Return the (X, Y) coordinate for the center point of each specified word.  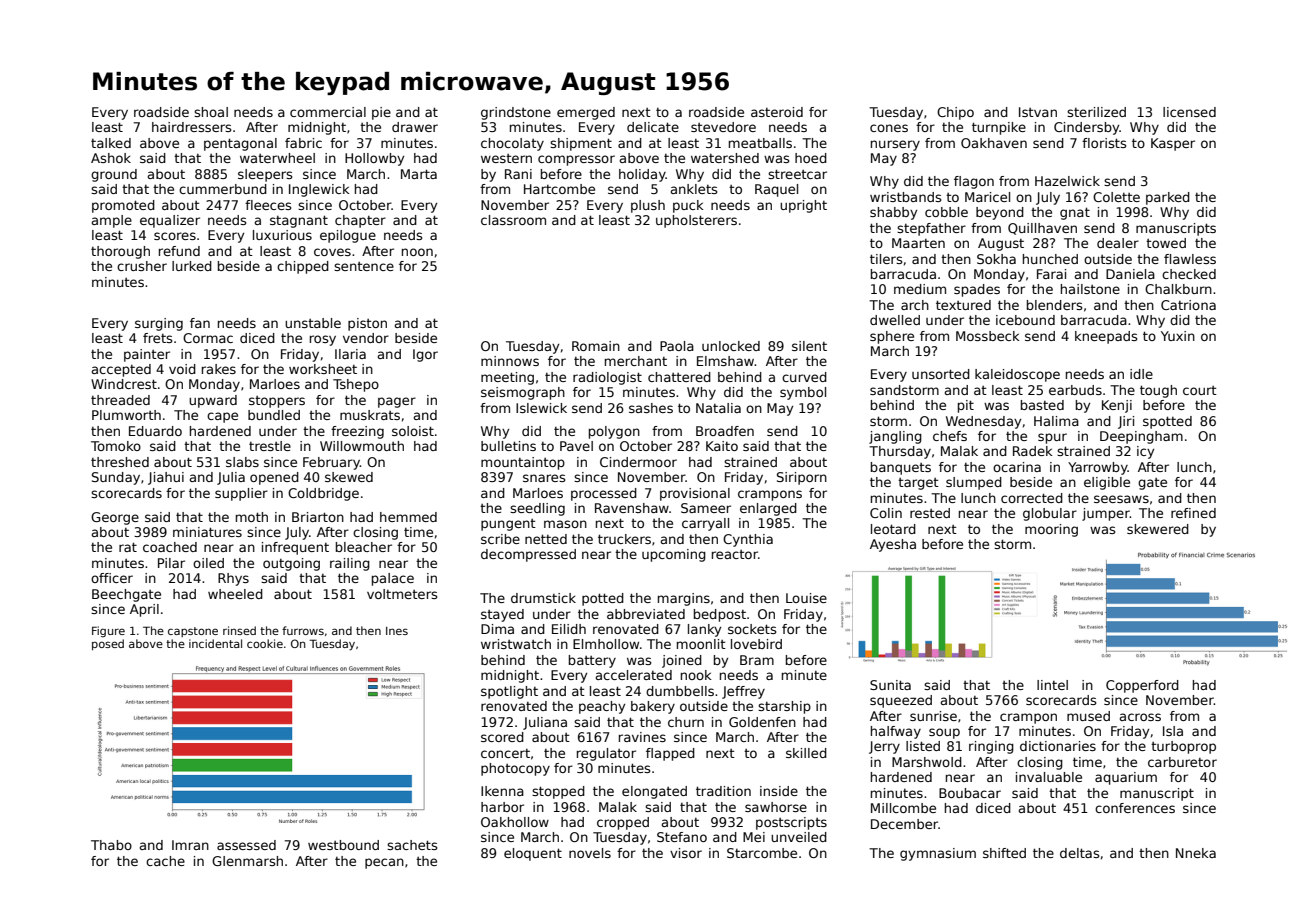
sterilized (1096, 112)
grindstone (516, 113)
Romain (596, 346)
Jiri (1126, 422)
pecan (384, 863)
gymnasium (938, 854)
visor (686, 853)
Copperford (1142, 686)
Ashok (111, 158)
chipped (303, 267)
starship (784, 707)
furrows (303, 630)
